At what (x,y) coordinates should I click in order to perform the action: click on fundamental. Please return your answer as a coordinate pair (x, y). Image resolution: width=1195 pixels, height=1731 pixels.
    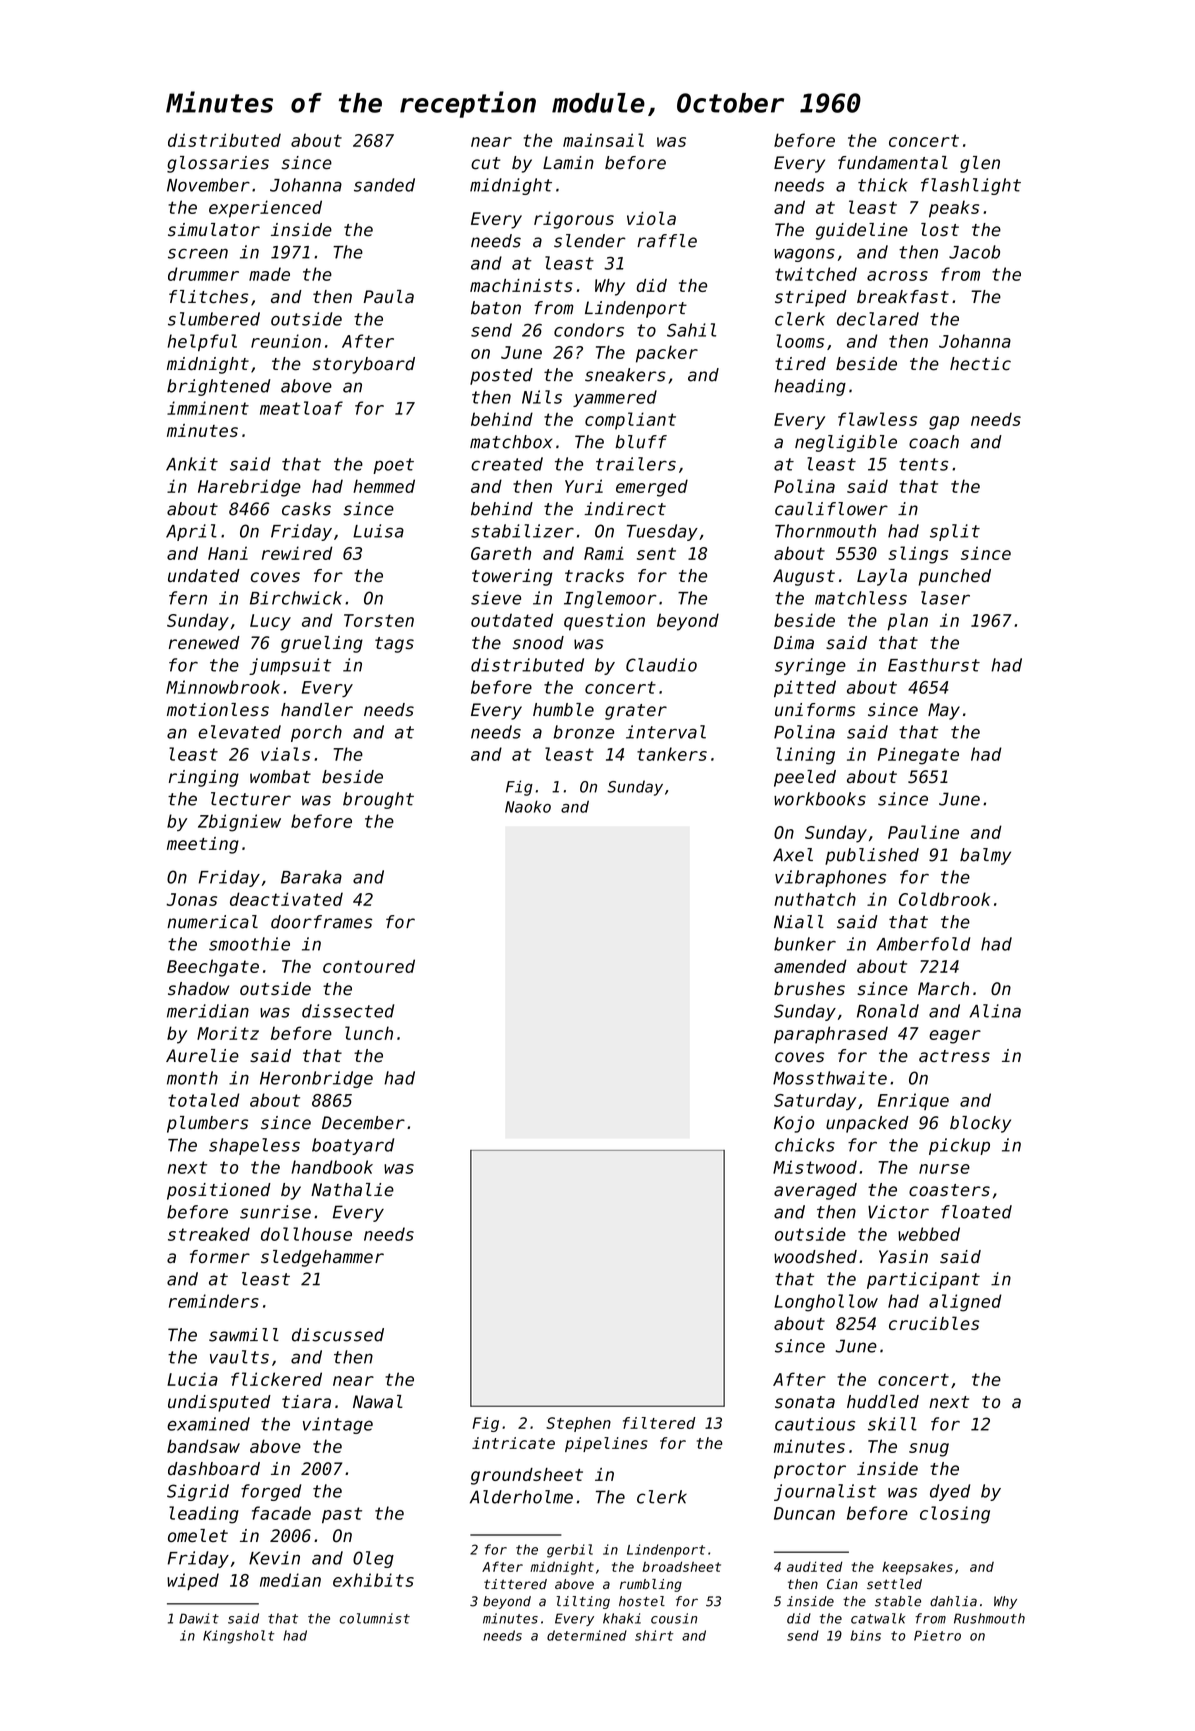
    Looking at the image, I should click on (893, 163).
